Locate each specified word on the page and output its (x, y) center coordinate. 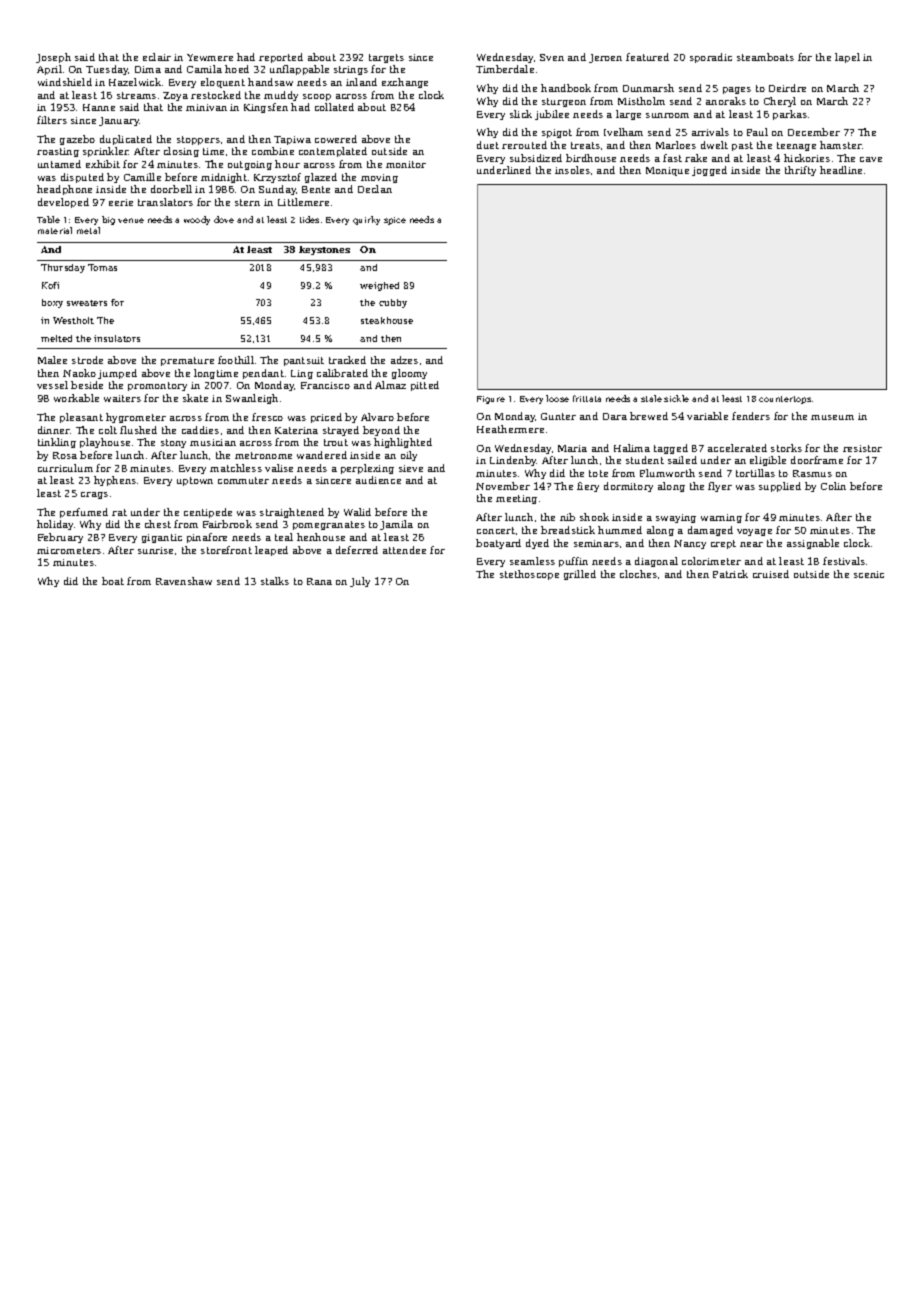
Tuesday (107, 70)
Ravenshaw (184, 581)
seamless (532, 561)
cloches (638, 574)
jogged (709, 171)
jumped (117, 374)
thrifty (800, 171)
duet (488, 145)
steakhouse (387, 320)
